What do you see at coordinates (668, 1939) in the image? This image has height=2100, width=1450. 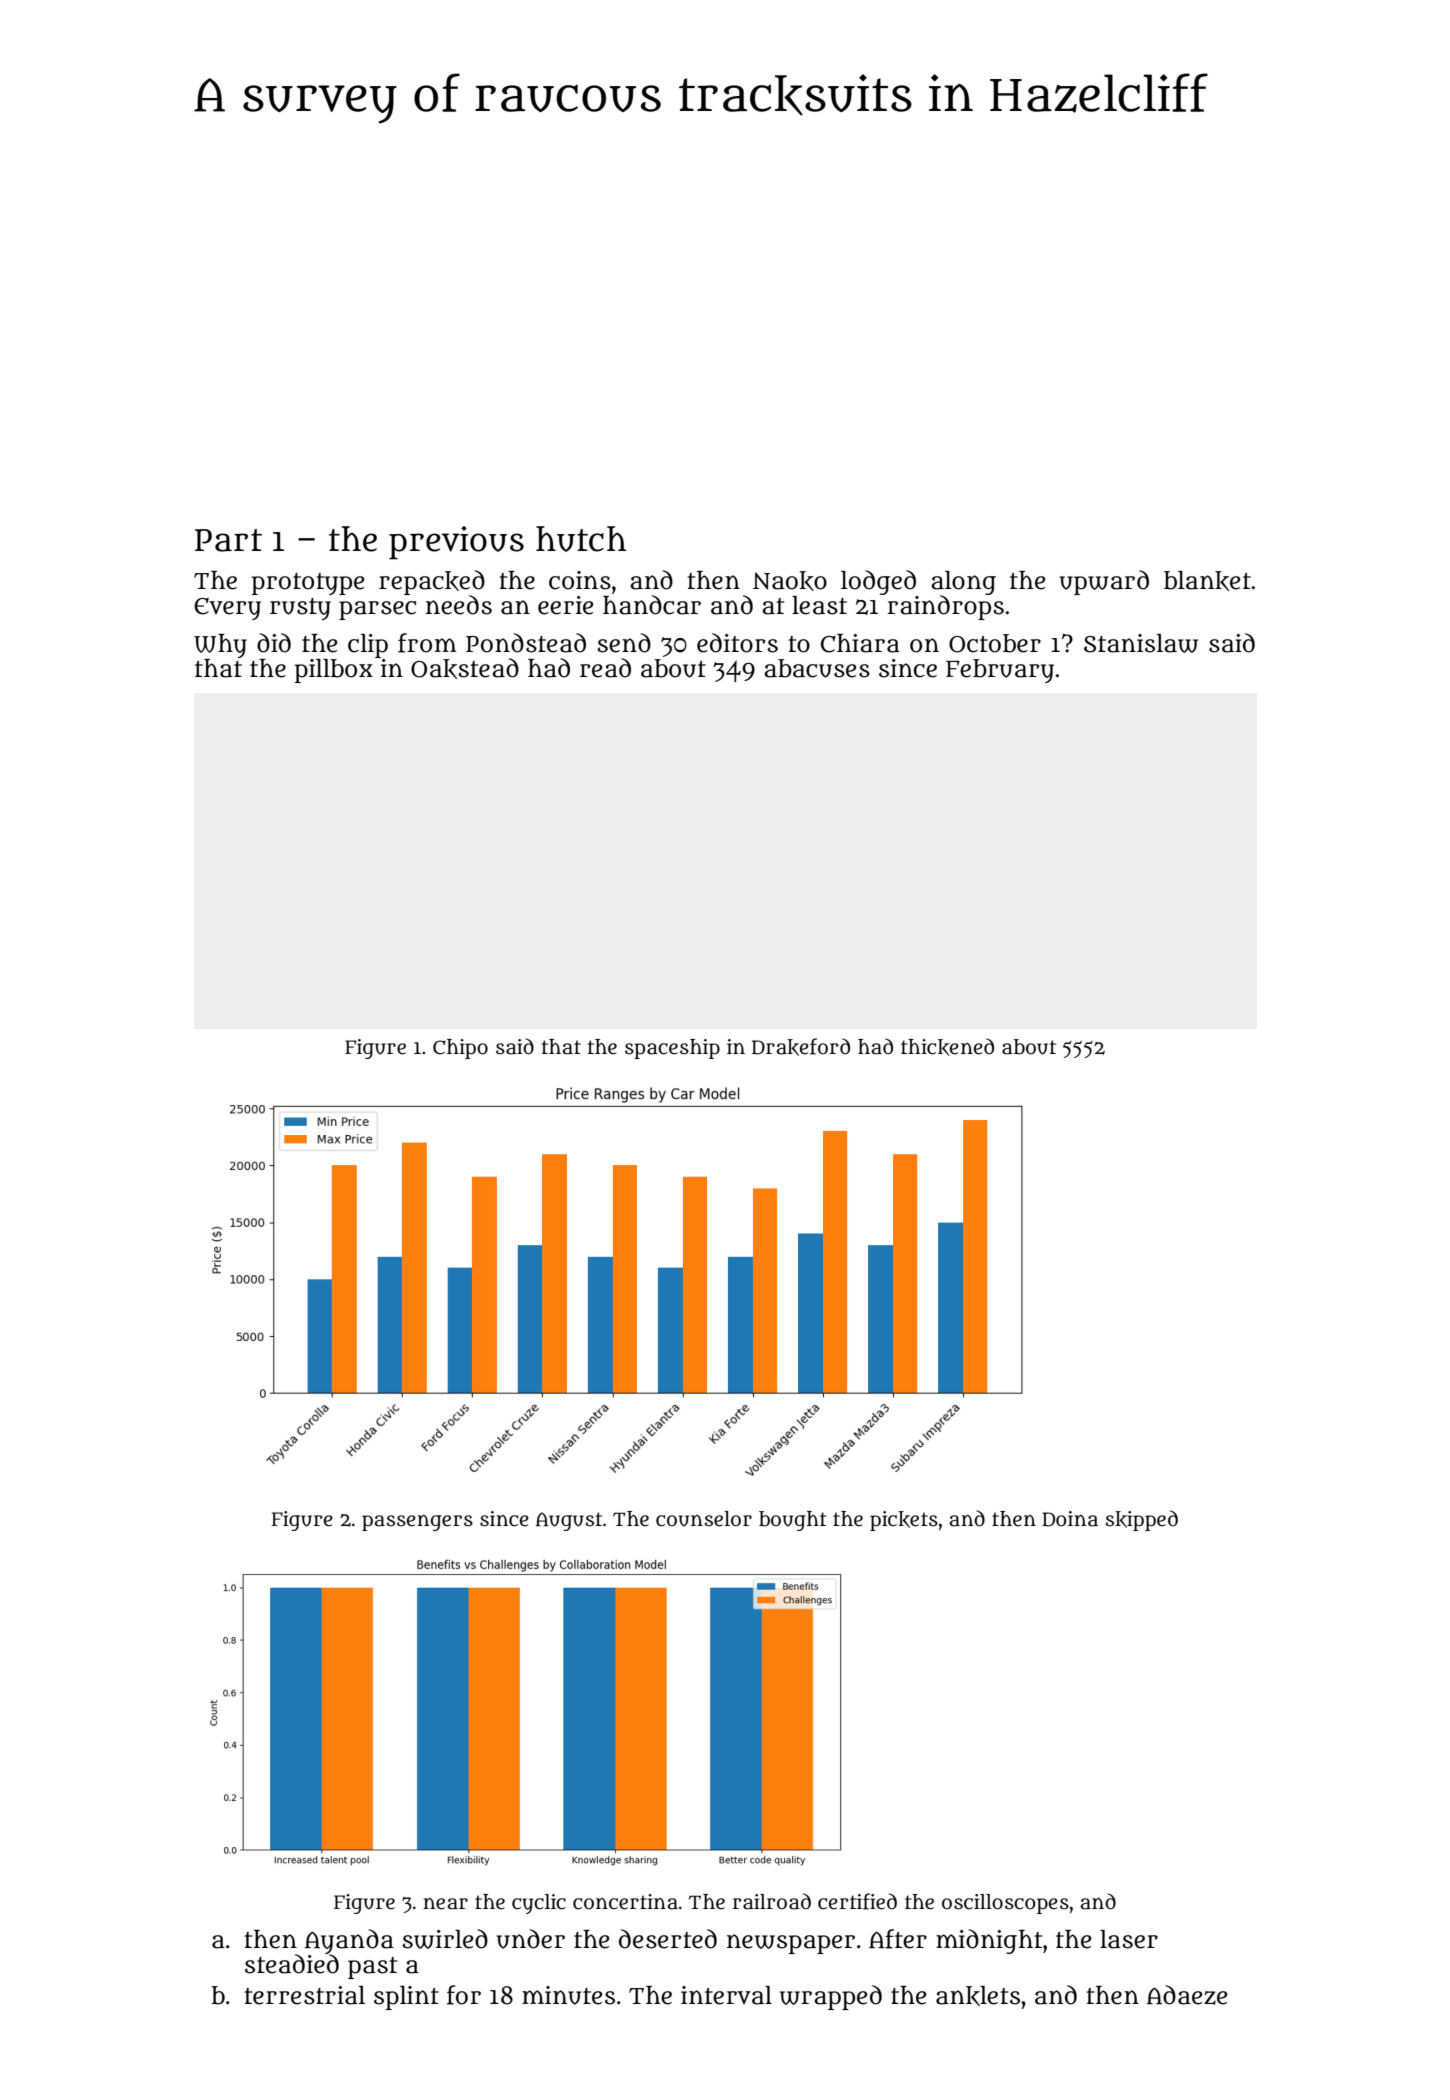 I see `deserted` at bounding box center [668, 1939].
